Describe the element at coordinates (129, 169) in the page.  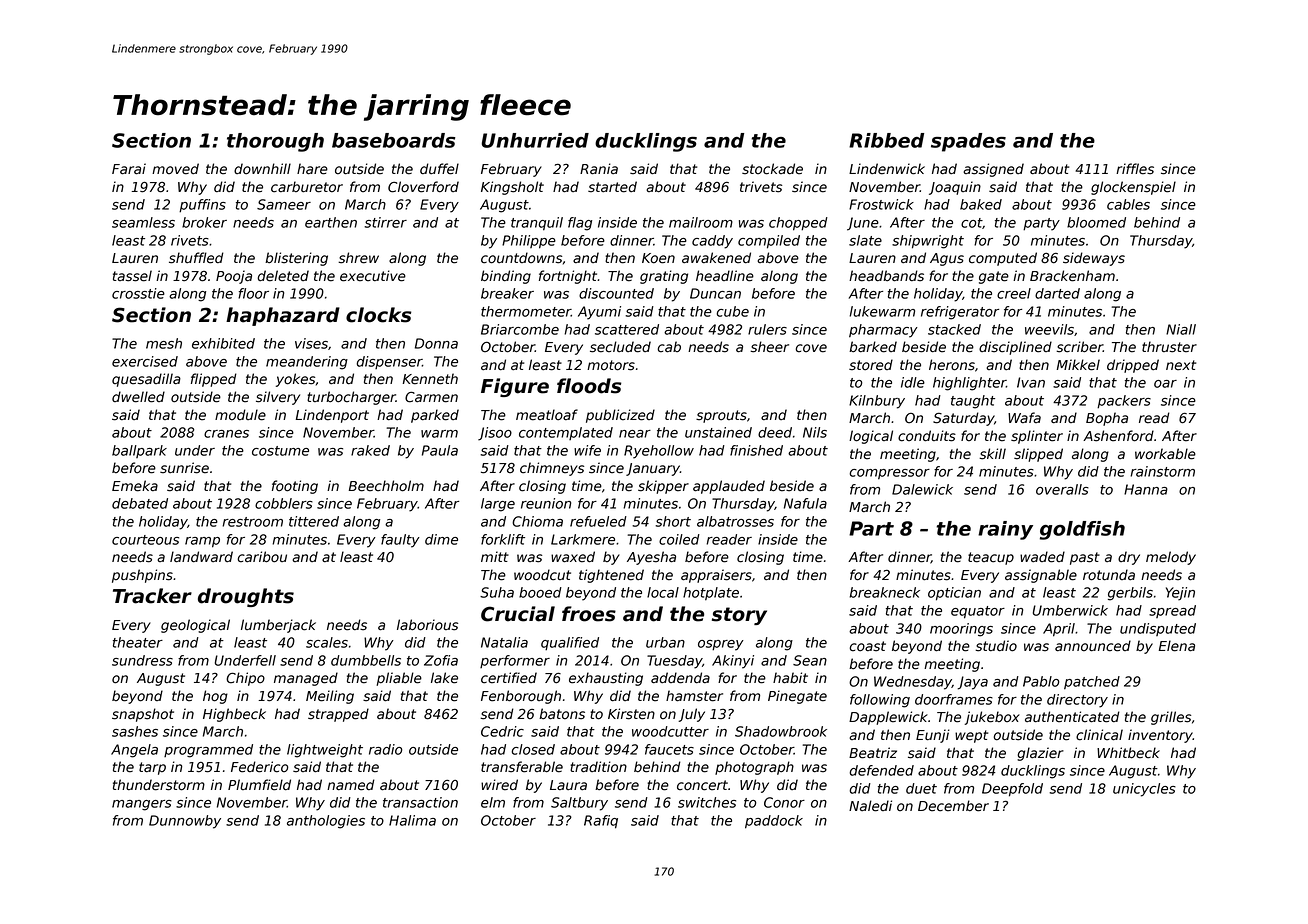
I see `Farai` at that location.
